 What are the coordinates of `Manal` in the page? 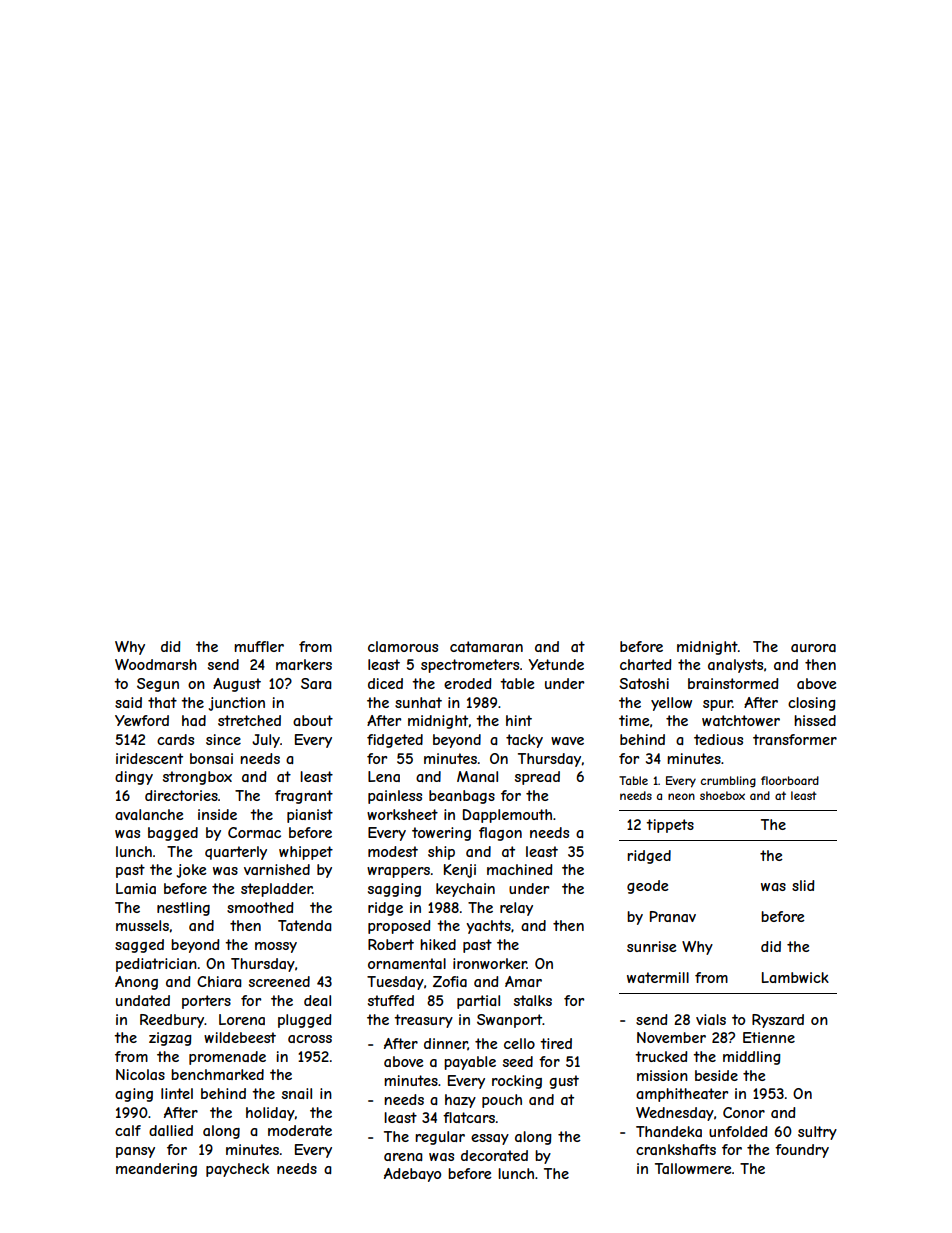 It's located at (477, 776).
